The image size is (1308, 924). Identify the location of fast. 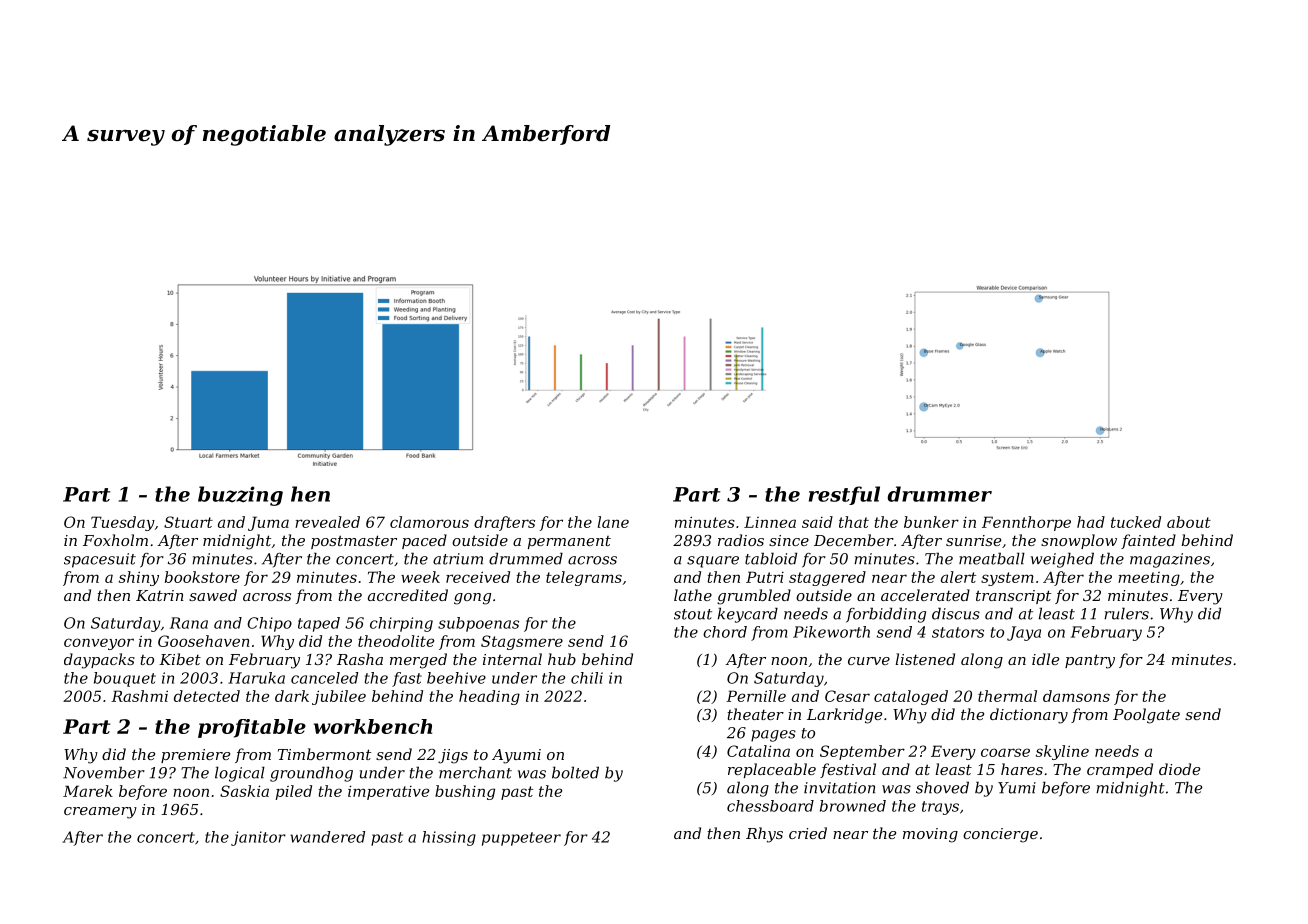
(407, 679).
